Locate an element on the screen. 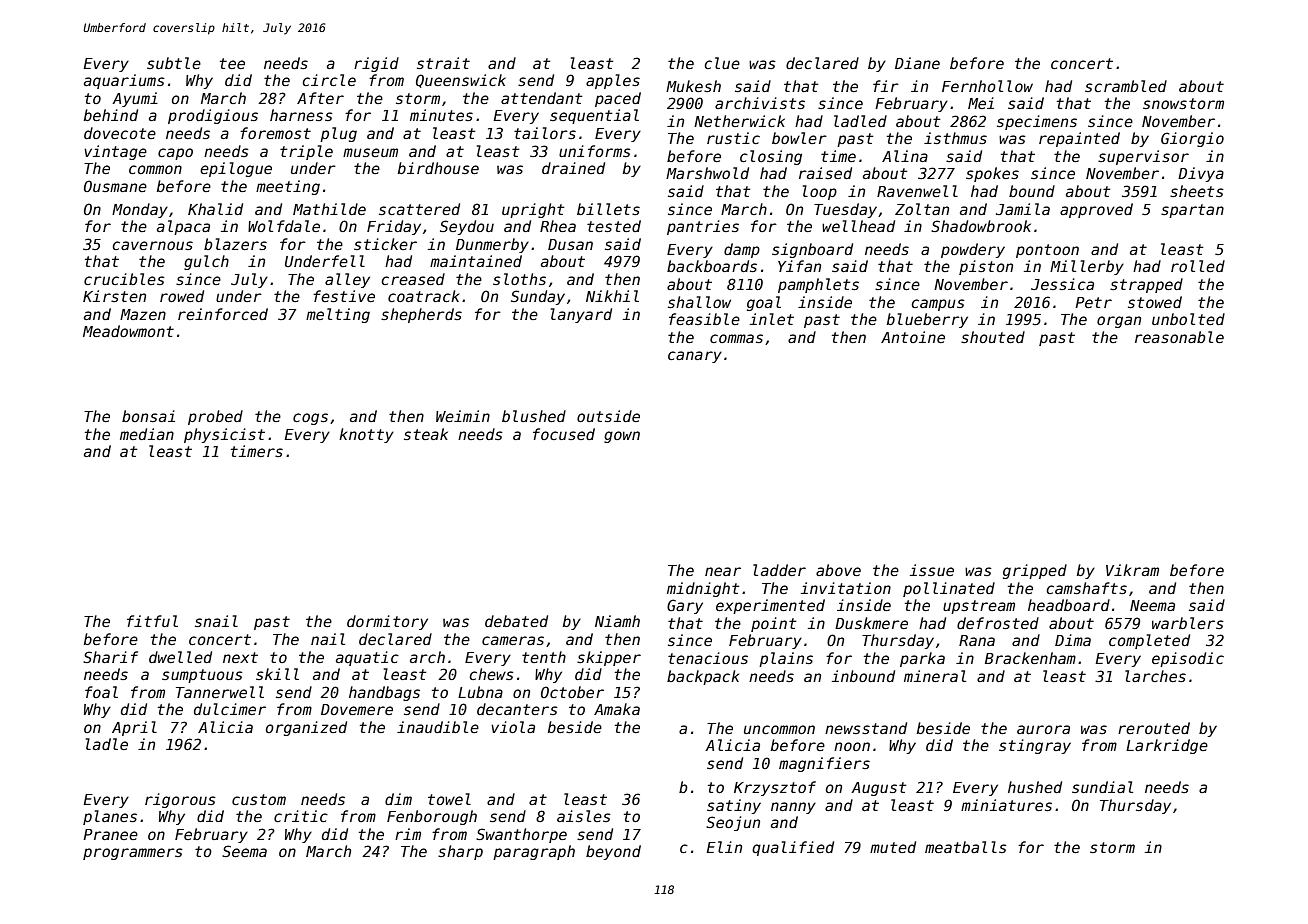 This screenshot has height=924, width=1308. wellhead is located at coordinates (858, 226).
